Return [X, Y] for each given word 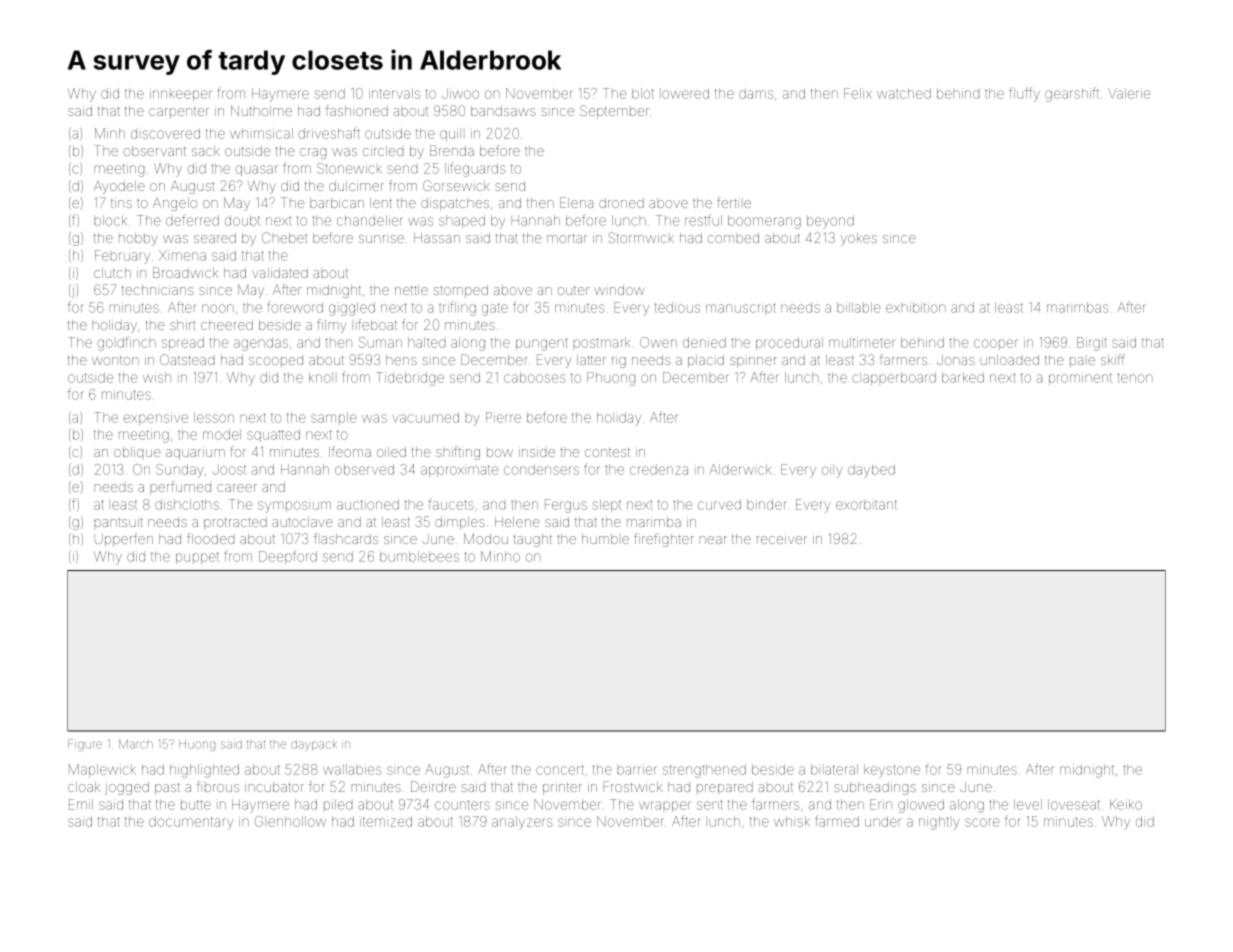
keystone [892, 771]
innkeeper [181, 94]
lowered [685, 93]
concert [560, 770]
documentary [191, 823]
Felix [857, 93]
